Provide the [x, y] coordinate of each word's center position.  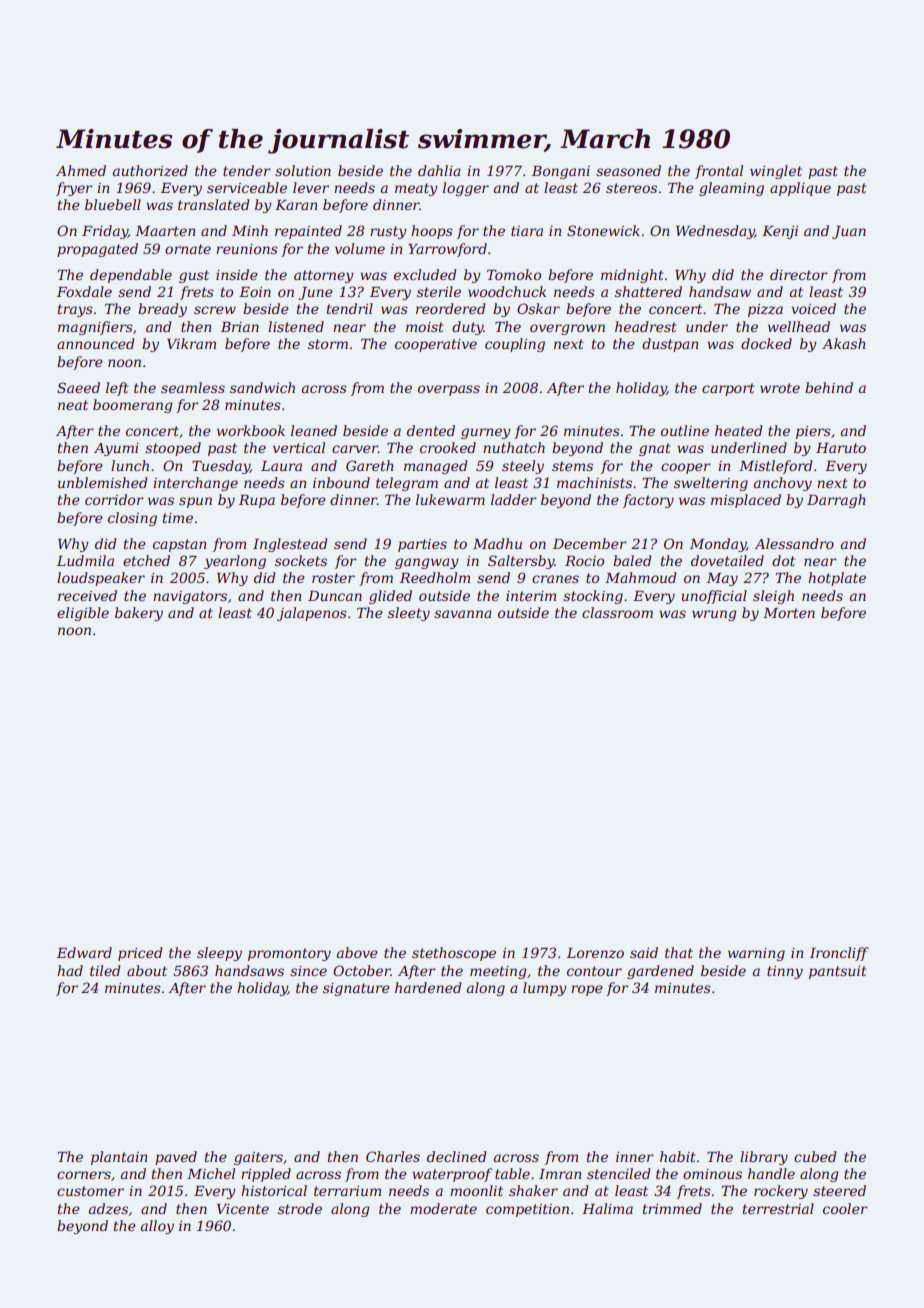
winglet [776, 172]
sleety [409, 614]
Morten [789, 613]
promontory [289, 954]
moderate [443, 1208]
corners [84, 1175]
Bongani [561, 172]
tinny [785, 972]
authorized [150, 171]
